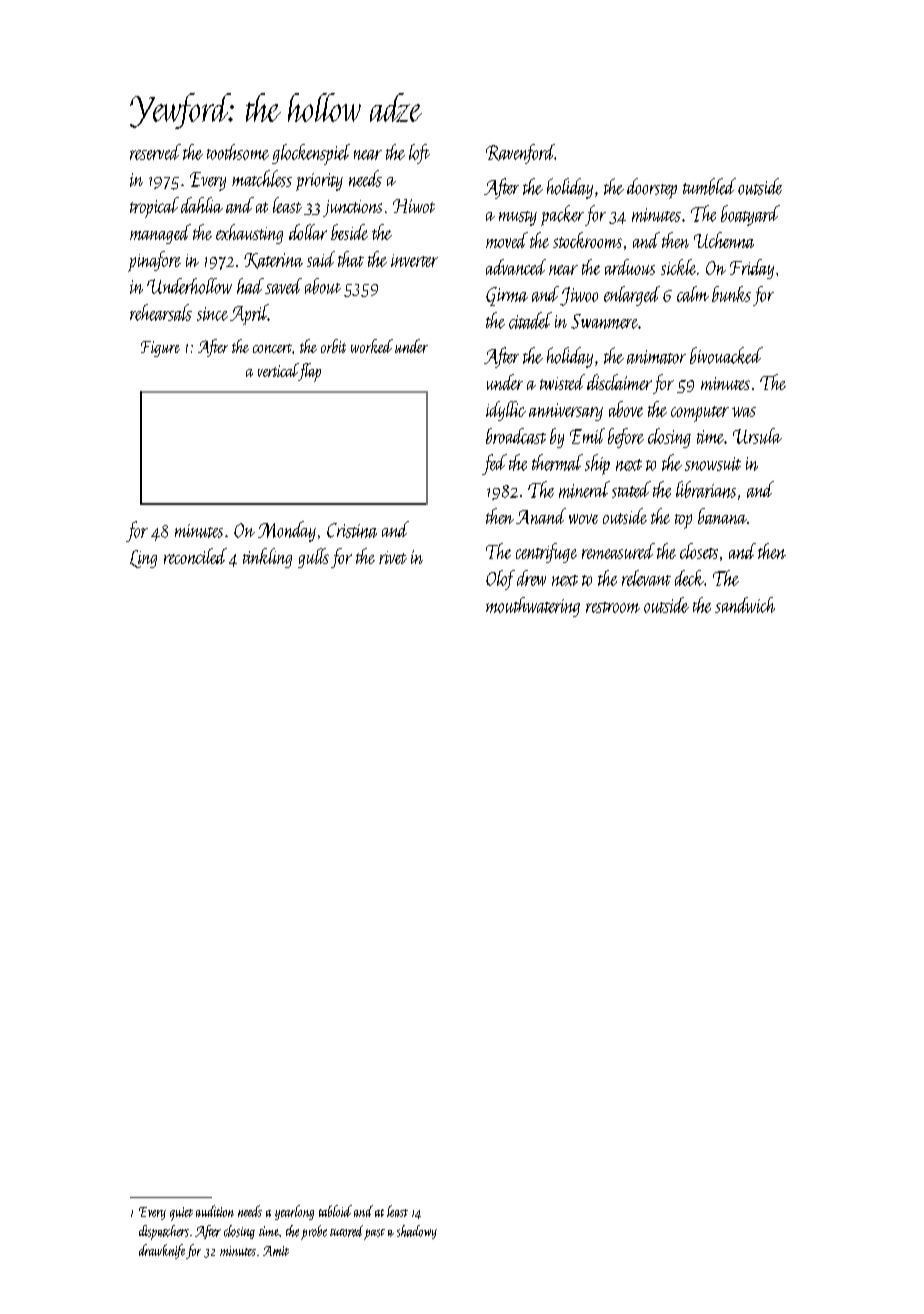  What do you see at coordinates (374, 1234) in the screenshot?
I see `past` at bounding box center [374, 1234].
